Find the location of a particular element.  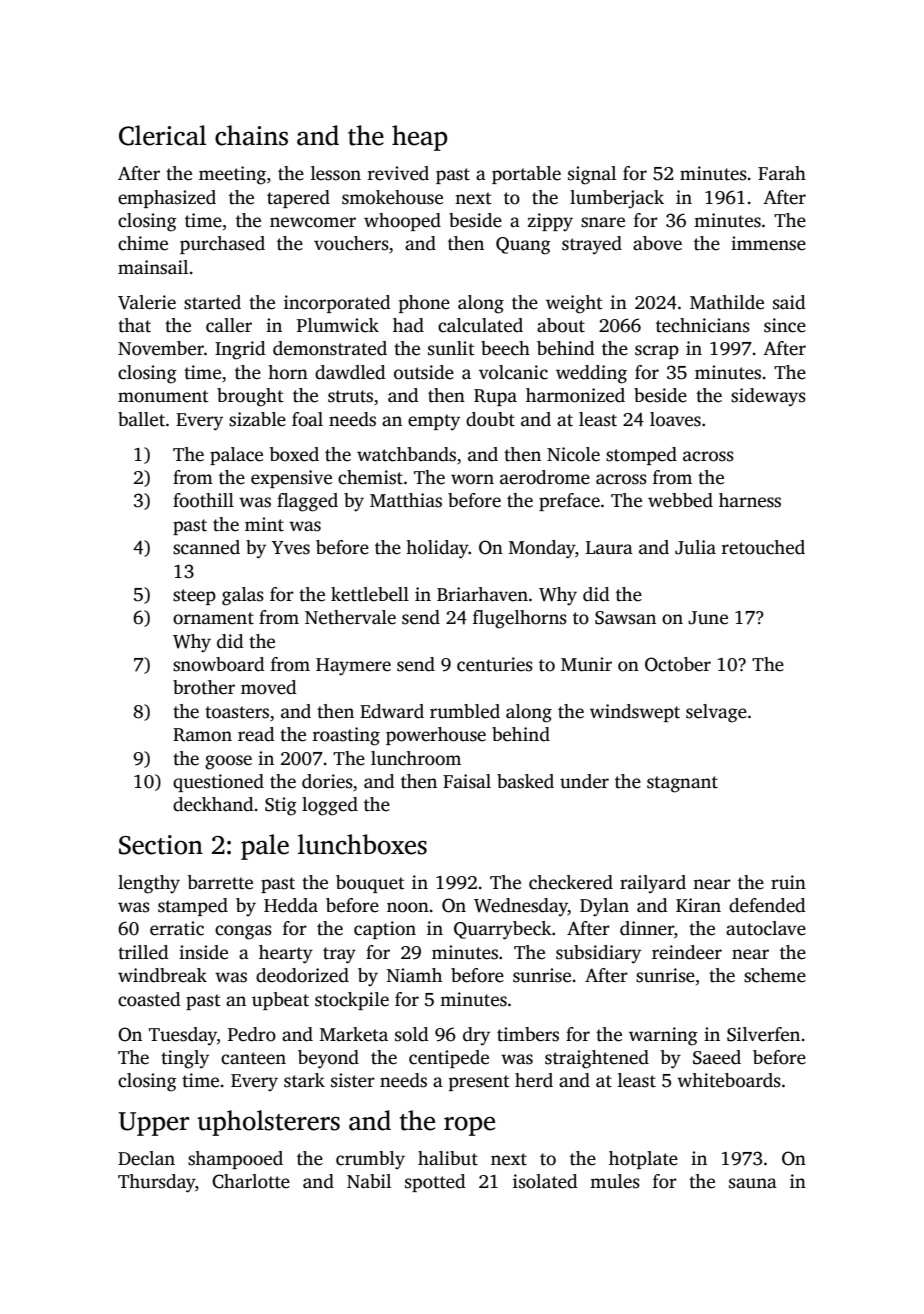

Munir is located at coordinates (586, 664).
